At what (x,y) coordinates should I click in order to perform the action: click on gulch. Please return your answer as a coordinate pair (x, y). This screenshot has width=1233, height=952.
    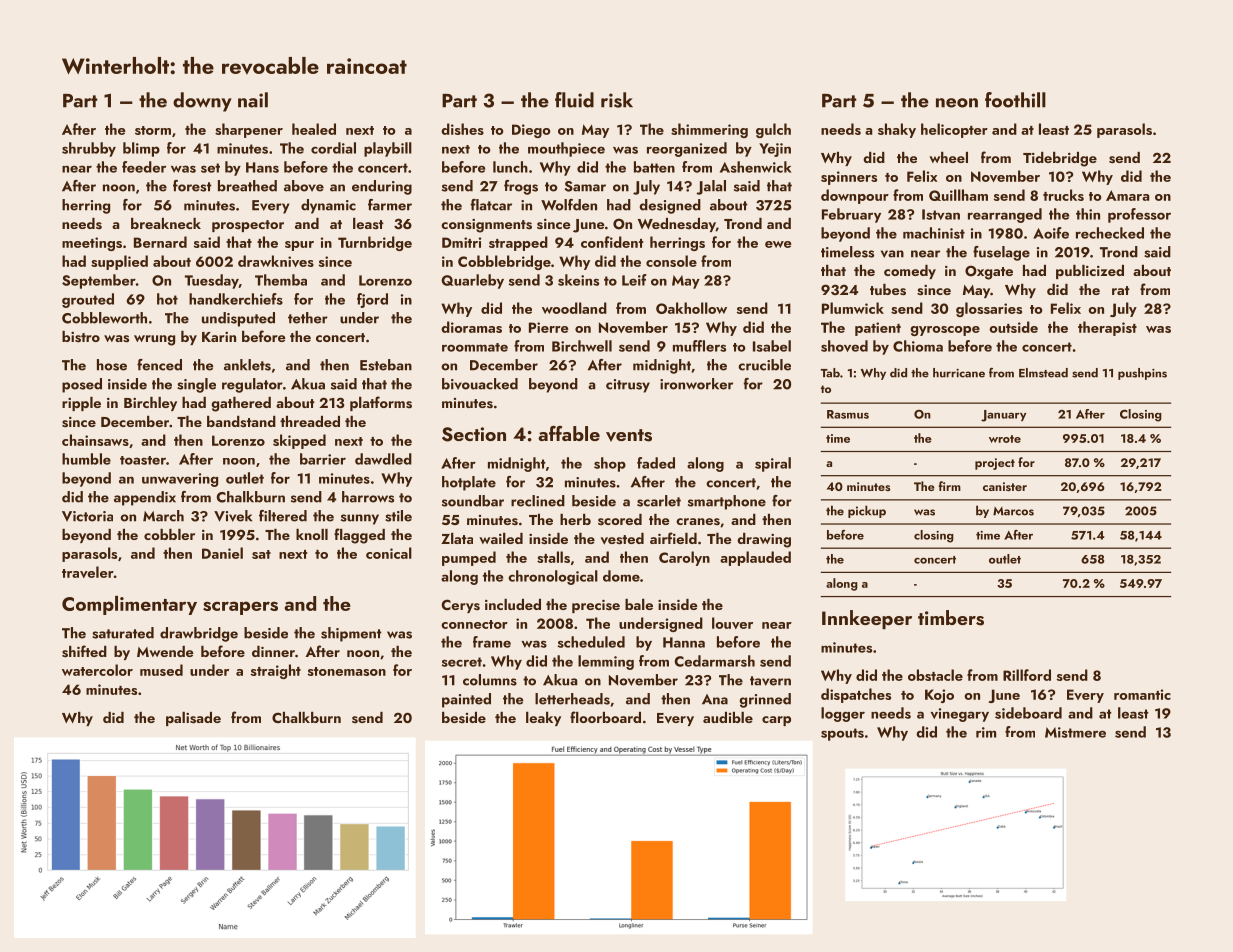
    Looking at the image, I should click on (773, 130).
